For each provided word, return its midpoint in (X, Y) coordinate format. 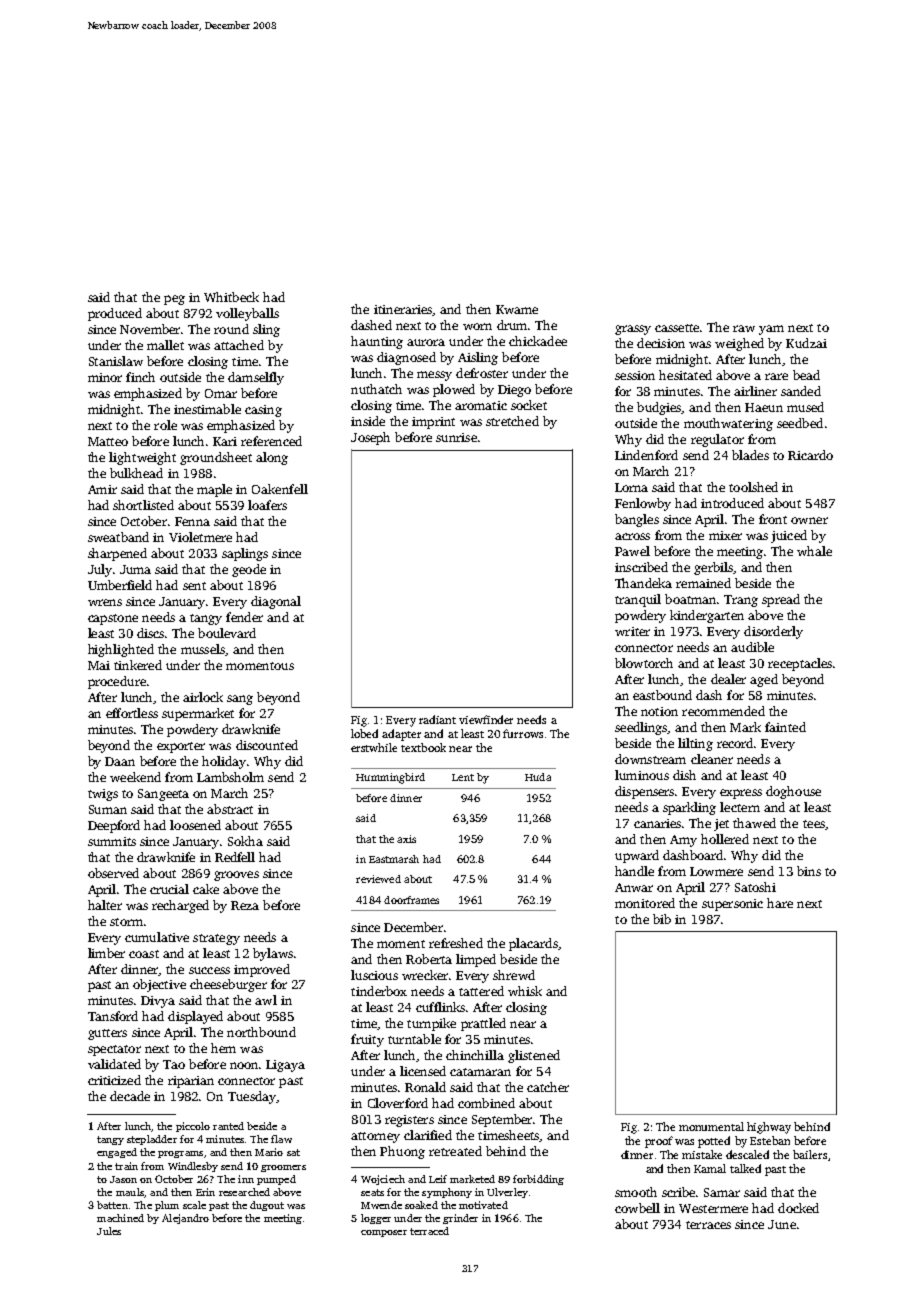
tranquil (638, 600)
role (165, 425)
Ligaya (285, 1066)
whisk (525, 991)
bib (662, 919)
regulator (717, 440)
